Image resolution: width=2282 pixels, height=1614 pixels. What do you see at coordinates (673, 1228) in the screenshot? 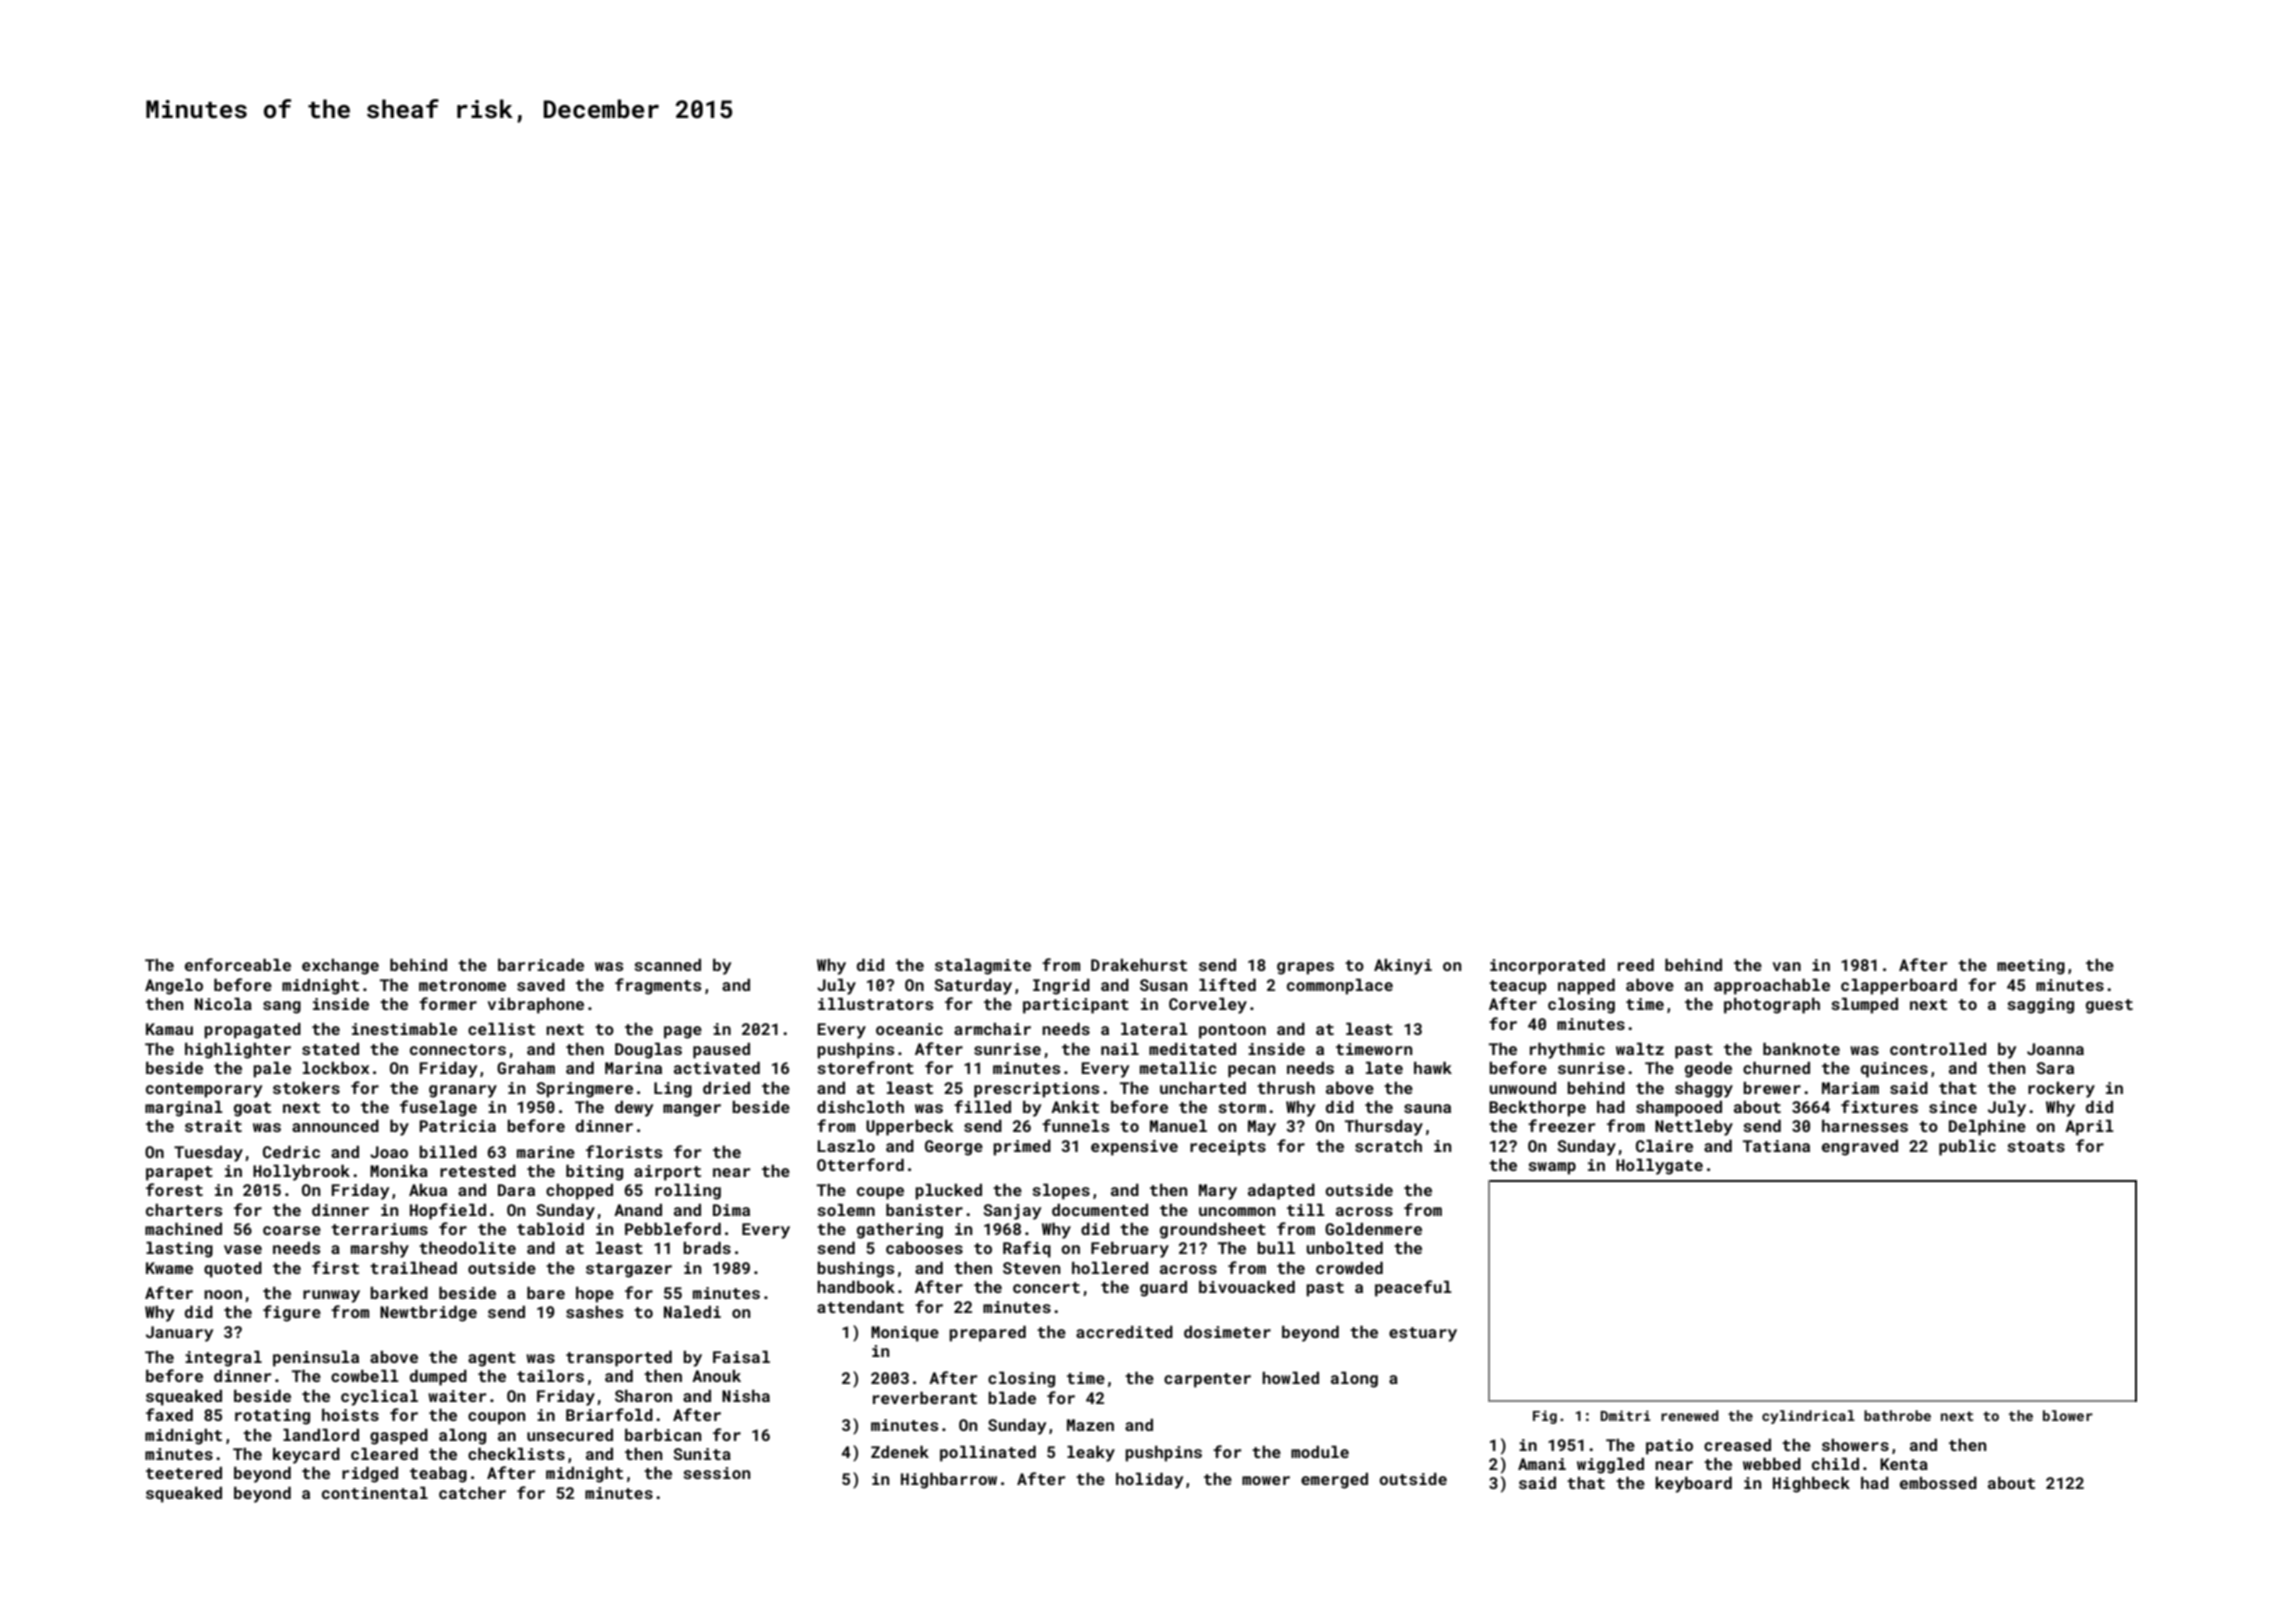
I see `Pebbleford` at bounding box center [673, 1228].
